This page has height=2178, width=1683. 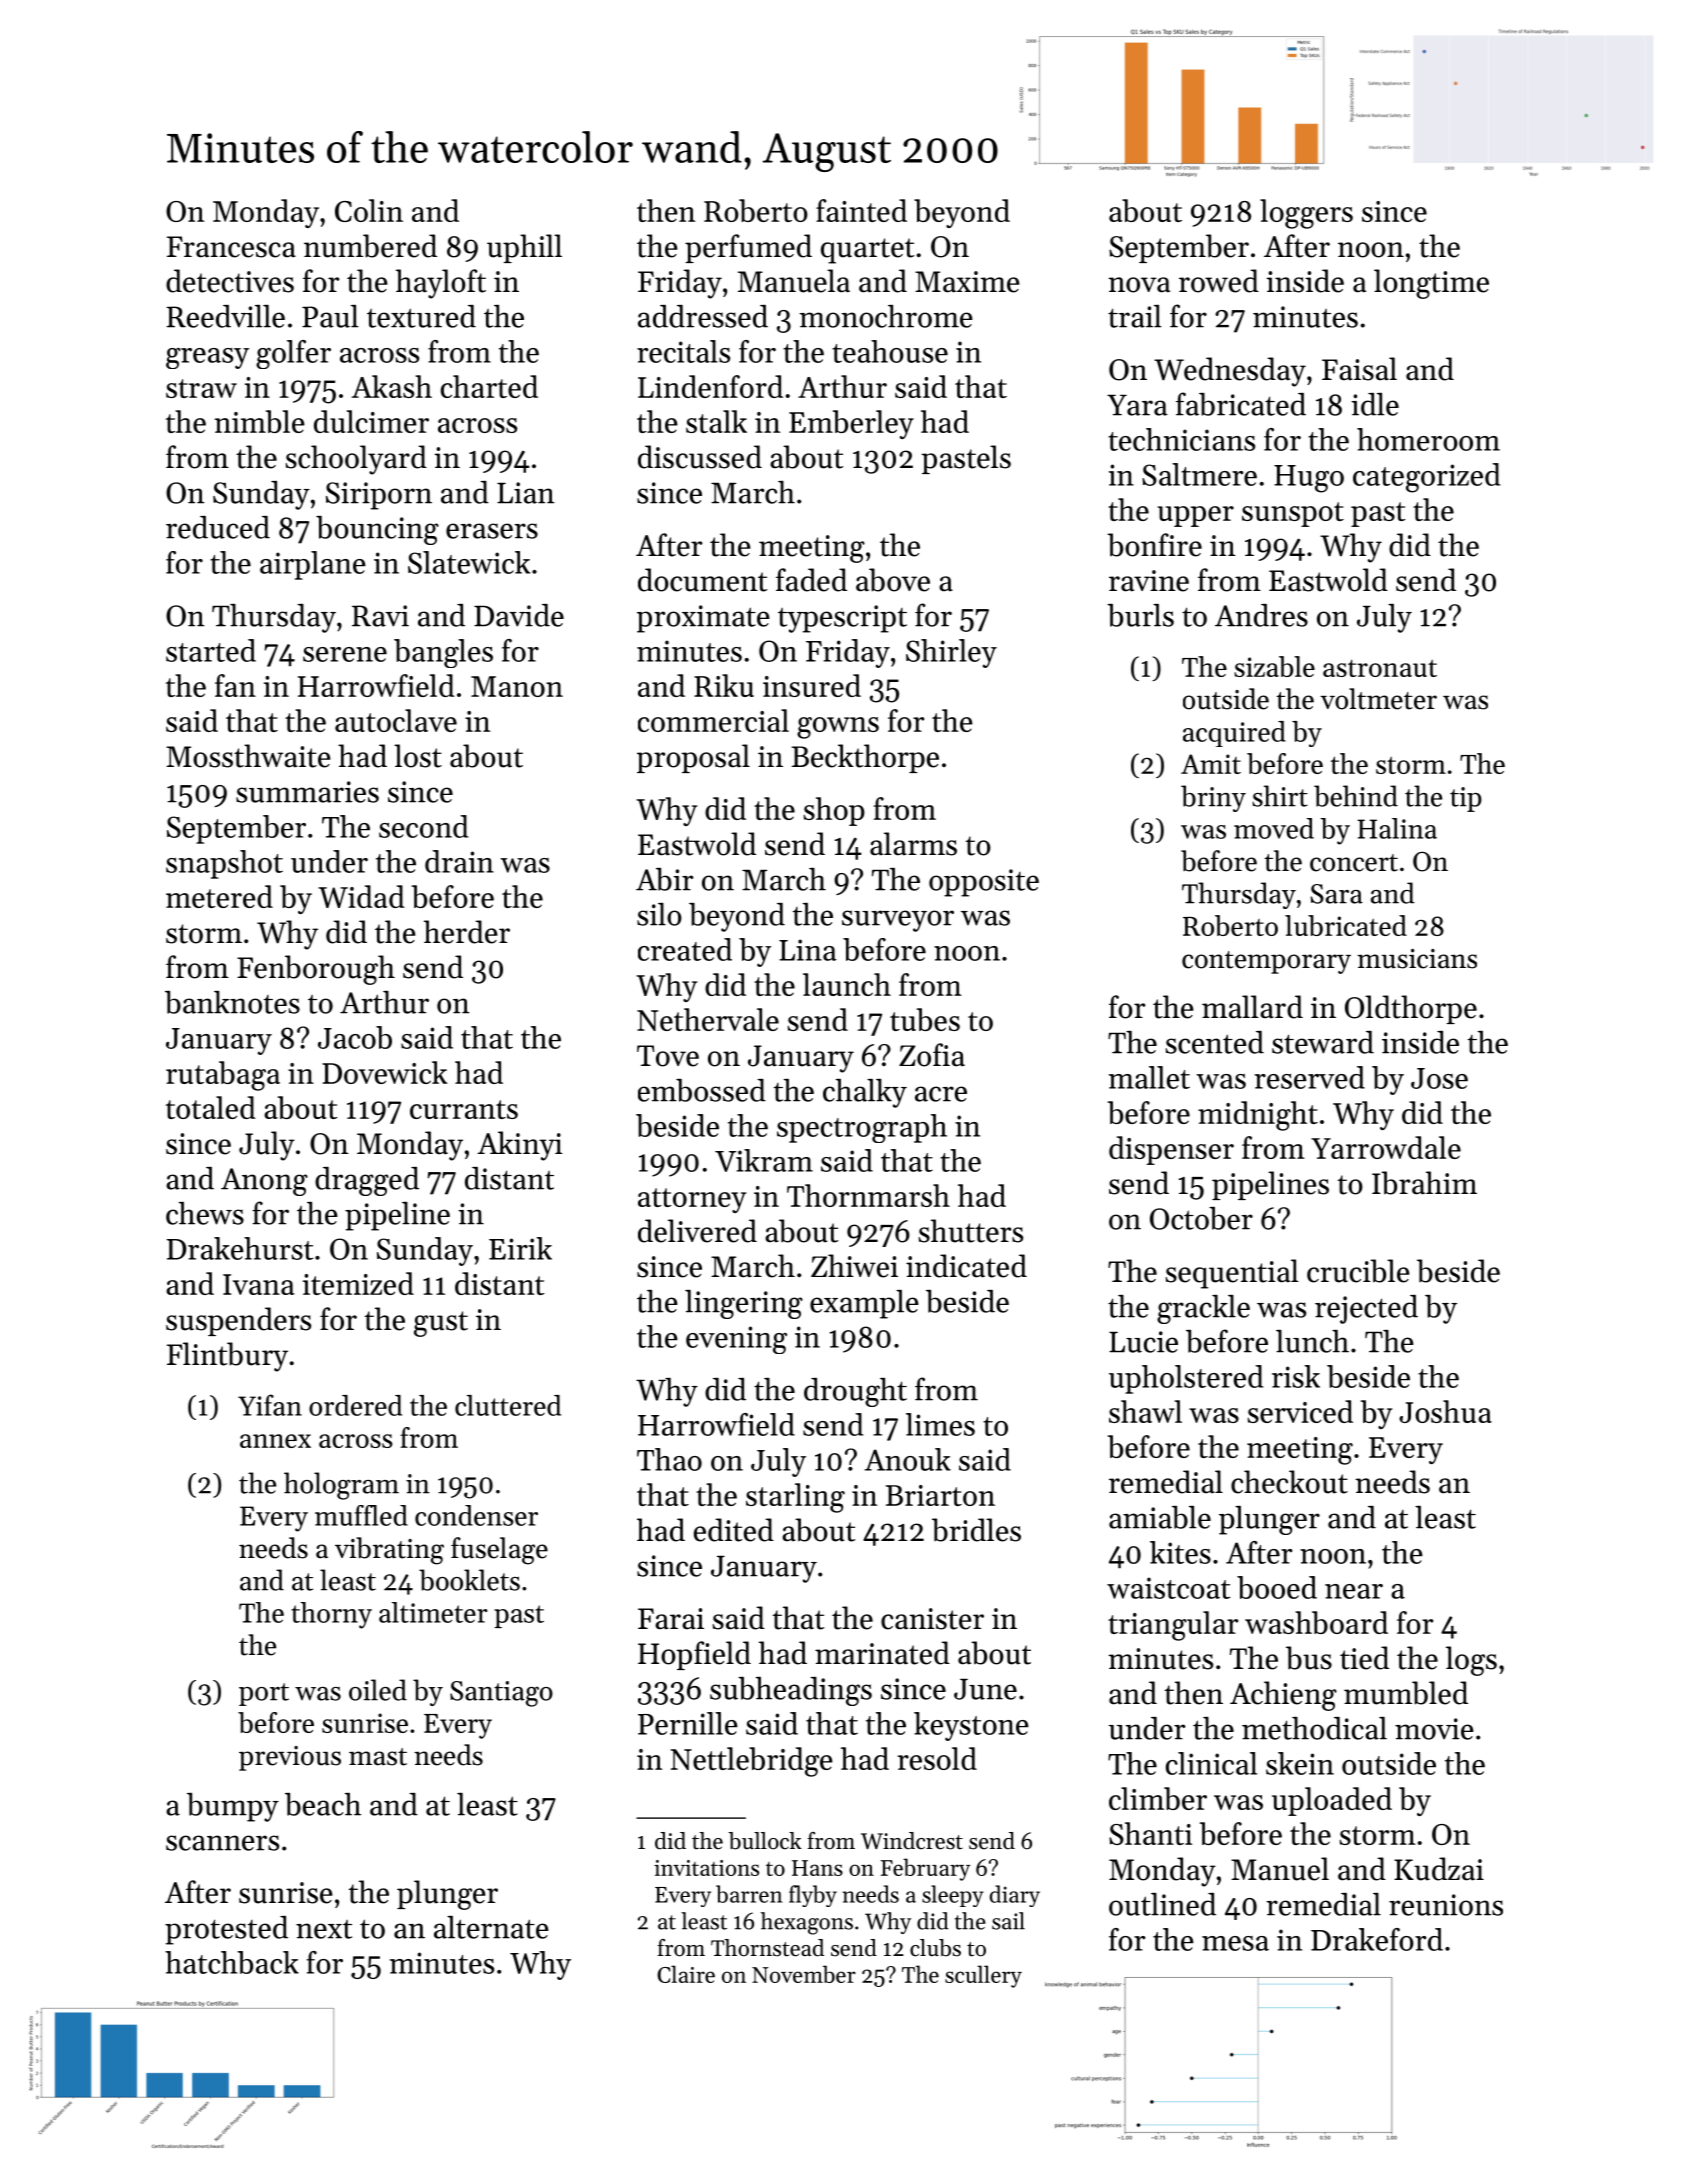 What do you see at coordinates (232, 1002) in the page?
I see `banknotes` at bounding box center [232, 1002].
